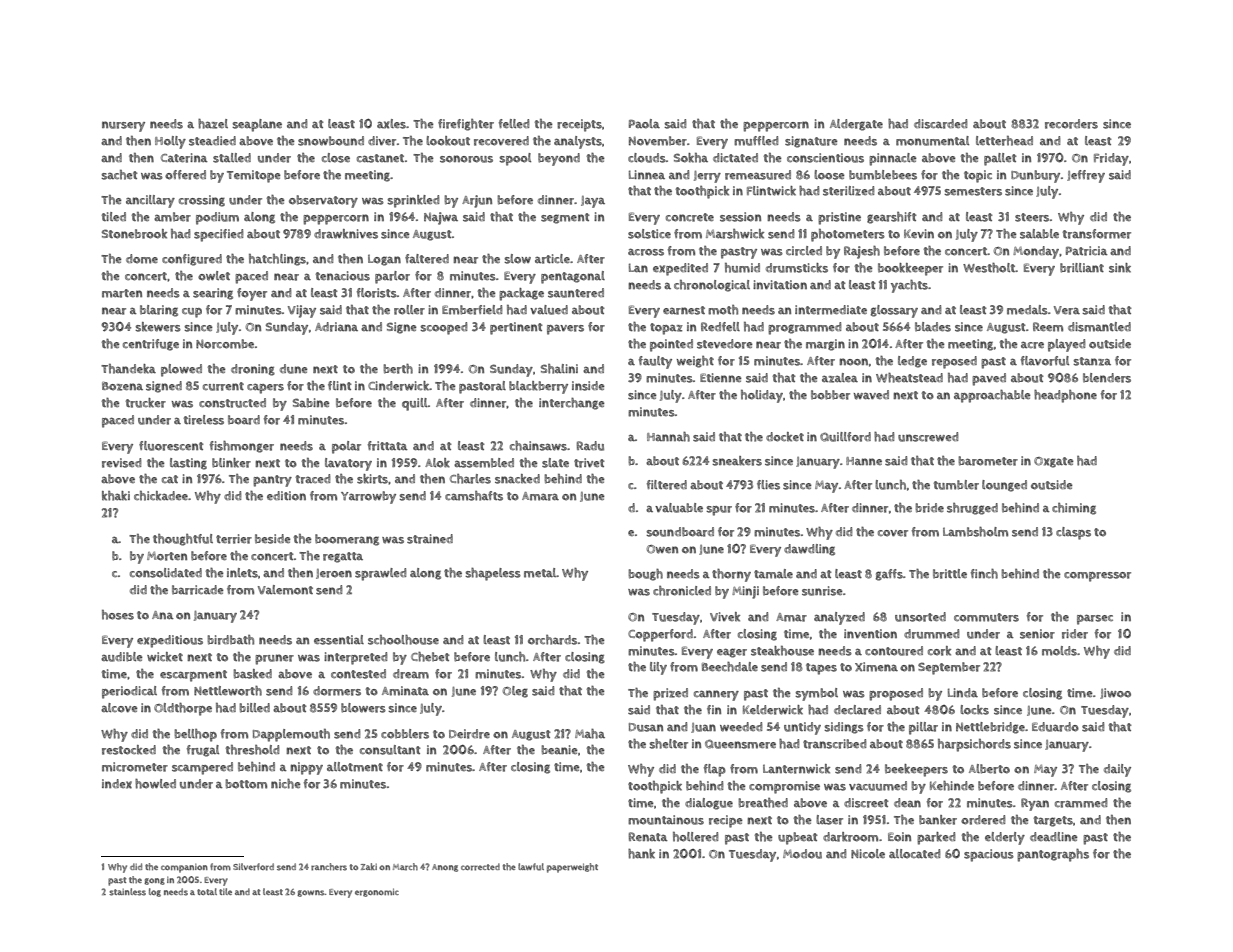 This screenshot has height=952, width=1233. What do you see at coordinates (272, 481) in the screenshot?
I see `pantry` at bounding box center [272, 481].
